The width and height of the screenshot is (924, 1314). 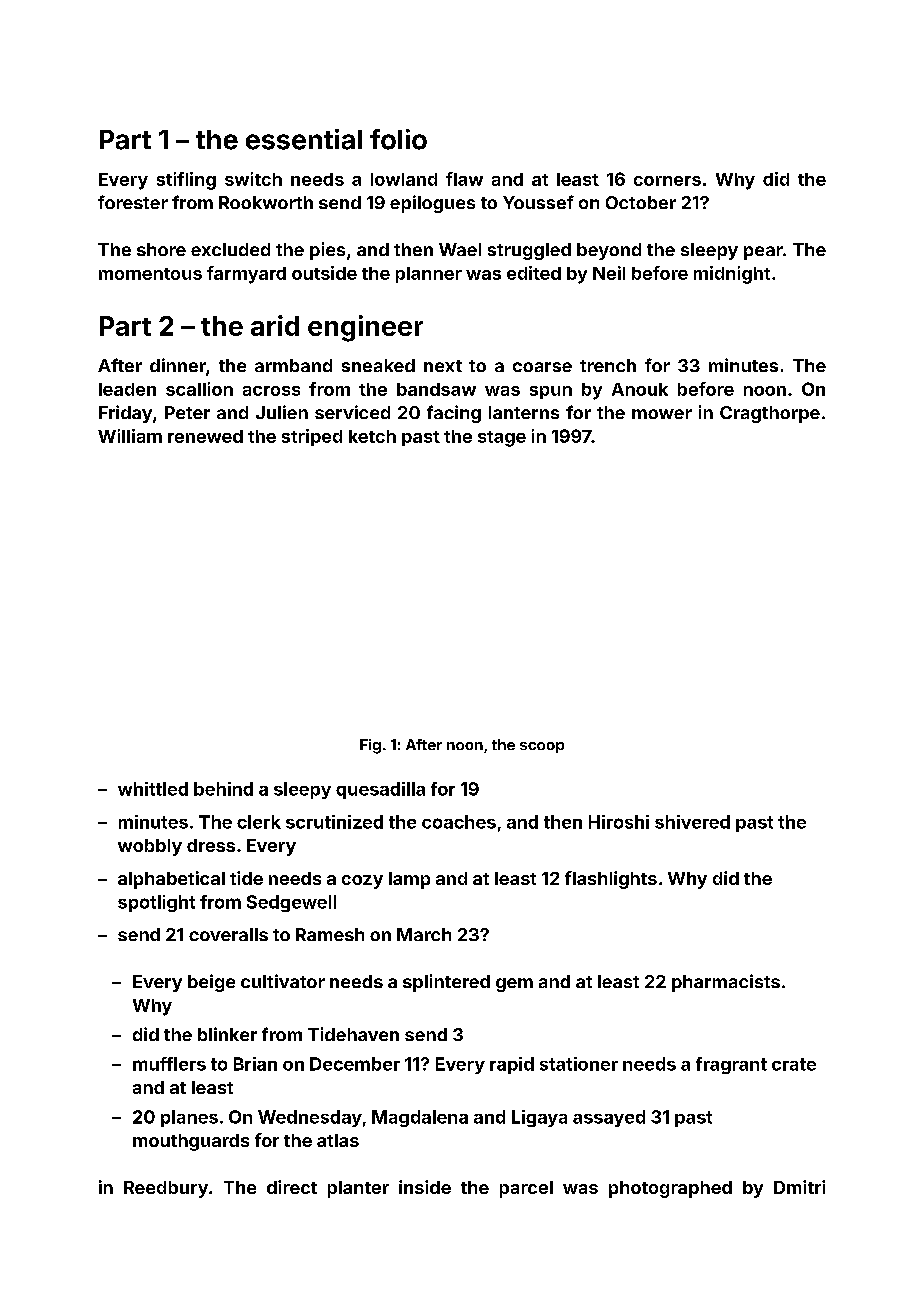 I want to click on shivered, so click(x=692, y=822).
